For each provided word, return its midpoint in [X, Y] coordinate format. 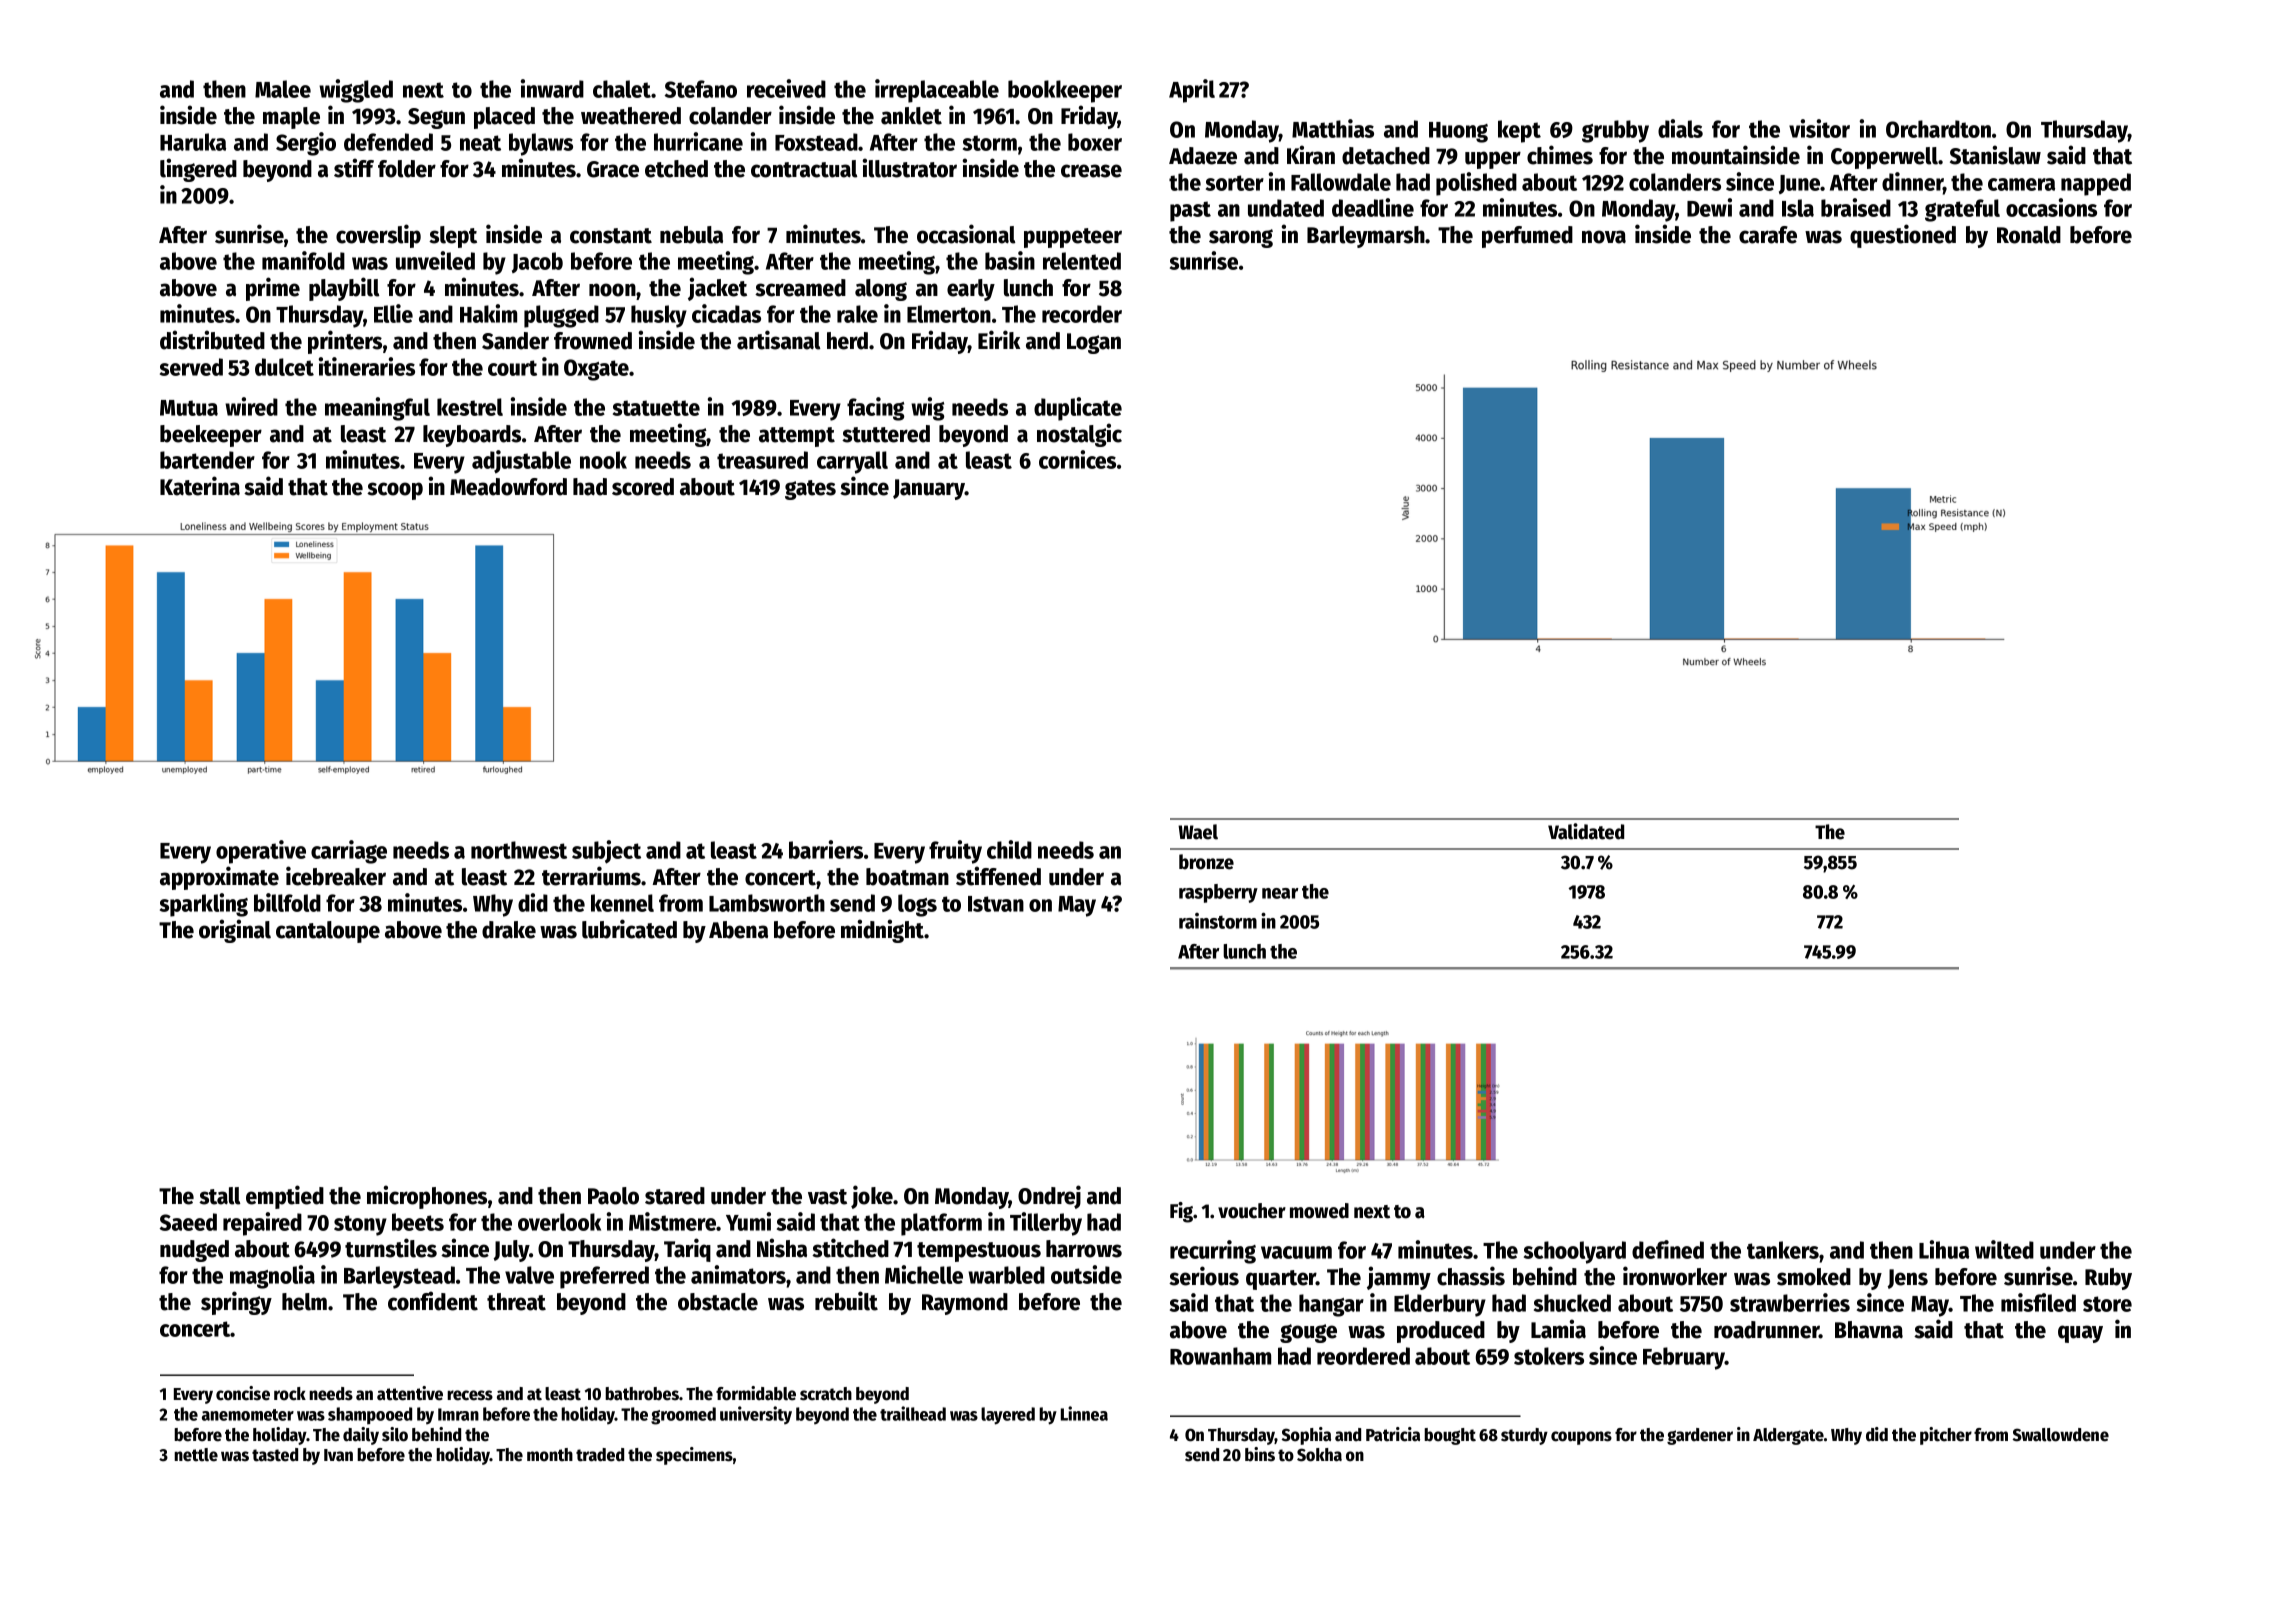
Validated [1586, 831]
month [550, 1455]
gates [810, 490]
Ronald [2029, 235]
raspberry [1218, 893]
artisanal [779, 340]
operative [261, 852]
